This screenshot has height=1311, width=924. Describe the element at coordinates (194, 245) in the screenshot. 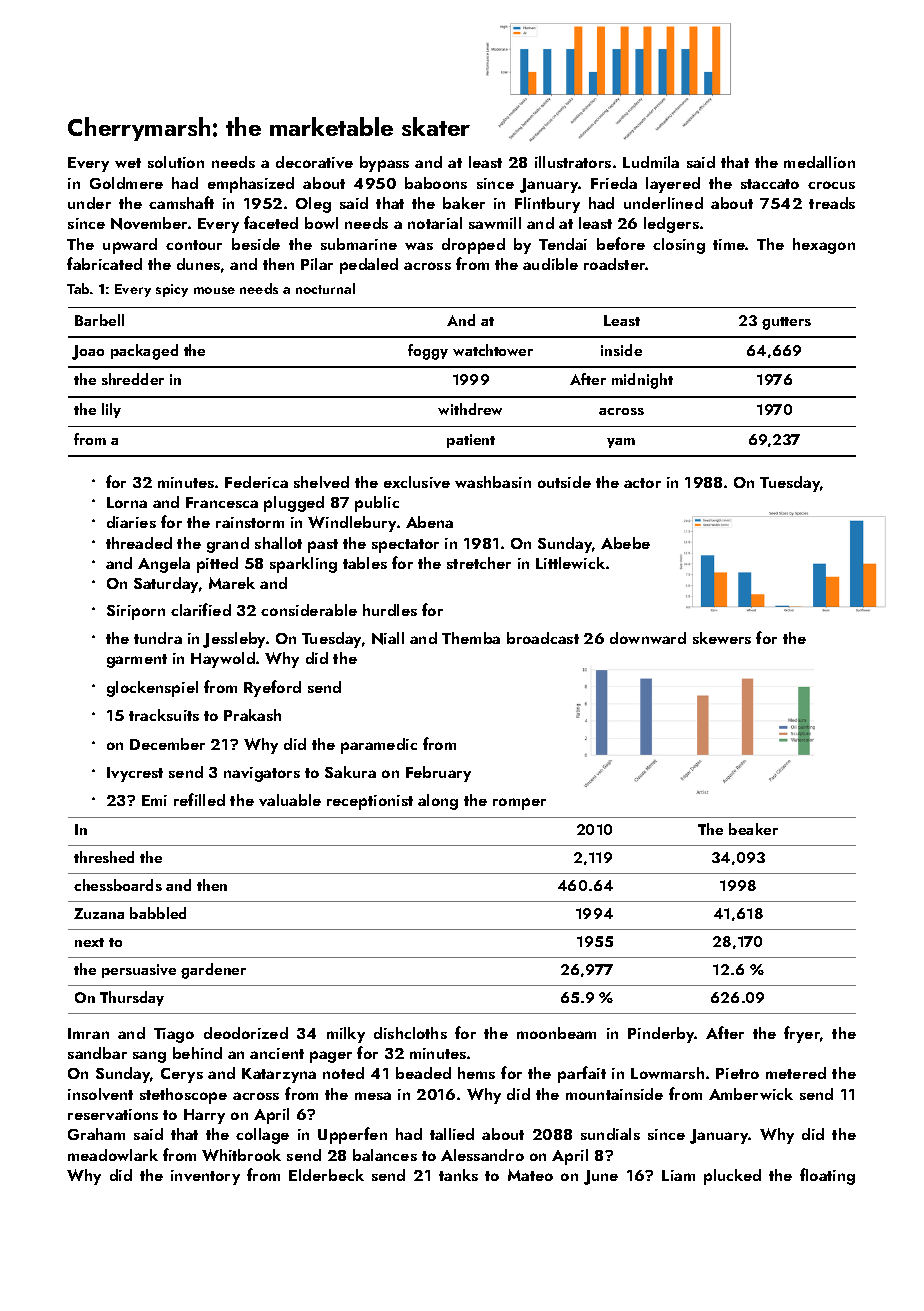

I see `contour` at that location.
